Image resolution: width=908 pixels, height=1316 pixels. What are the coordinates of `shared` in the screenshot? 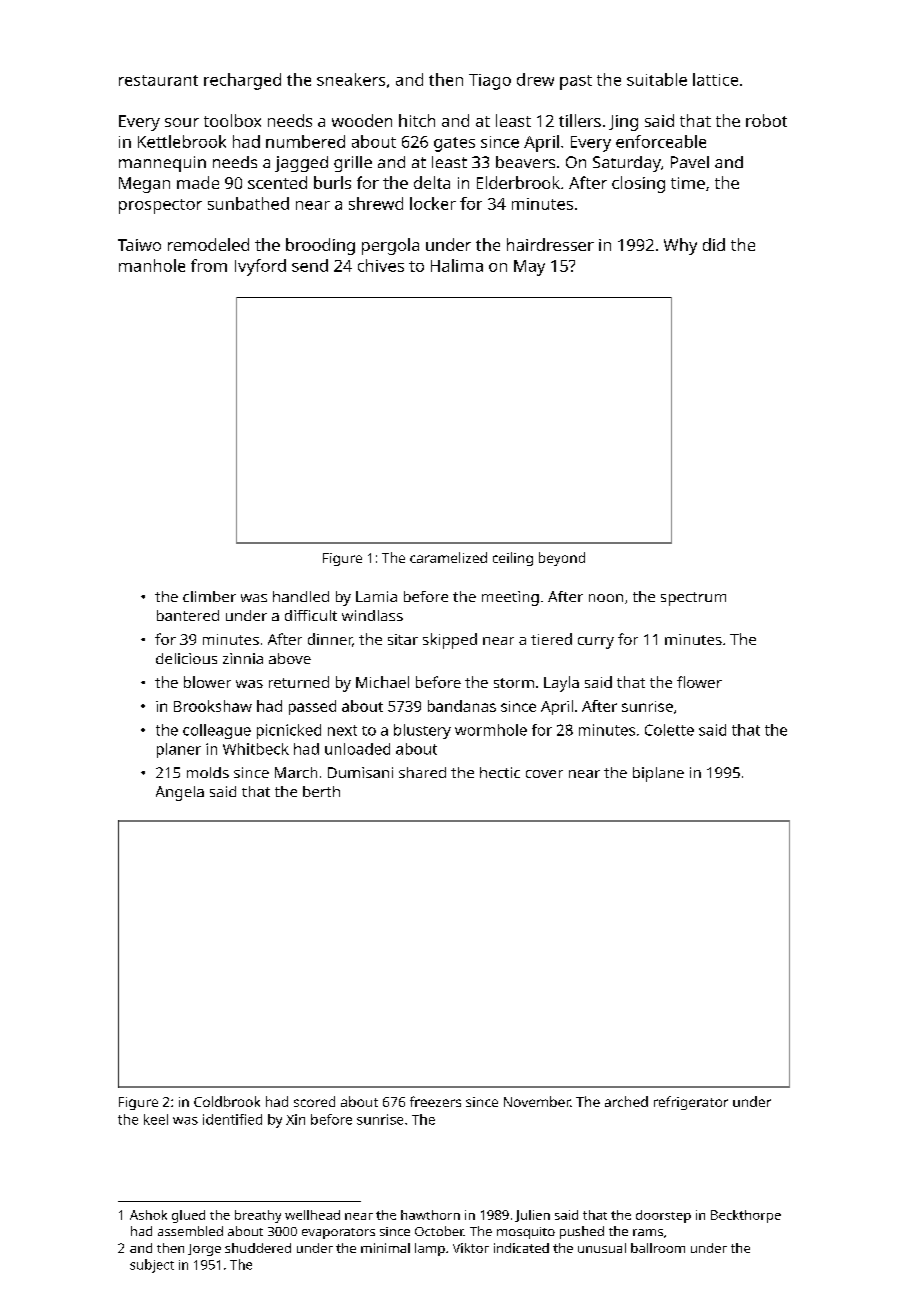 It's located at (422, 772).
